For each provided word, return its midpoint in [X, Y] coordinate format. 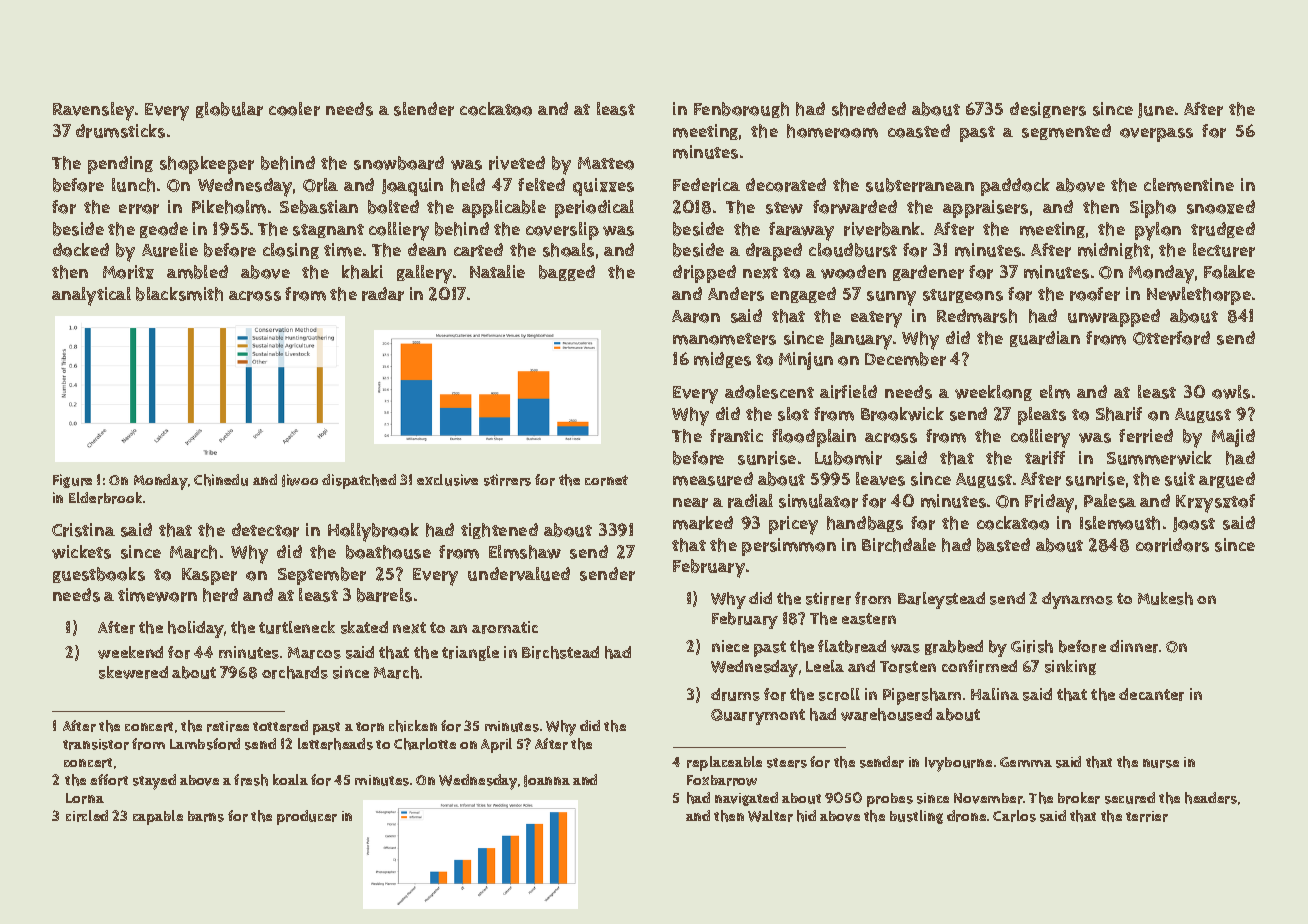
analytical [91, 296]
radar [383, 294]
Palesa [1110, 501]
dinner [1134, 646]
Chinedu [221, 480]
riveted [517, 163]
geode [164, 230]
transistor [96, 744]
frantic [736, 436]
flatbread [852, 646]
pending [120, 165]
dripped [704, 274]
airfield [848, 392]
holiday [196, 629]
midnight [1114, 251]
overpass [1156, 135]
